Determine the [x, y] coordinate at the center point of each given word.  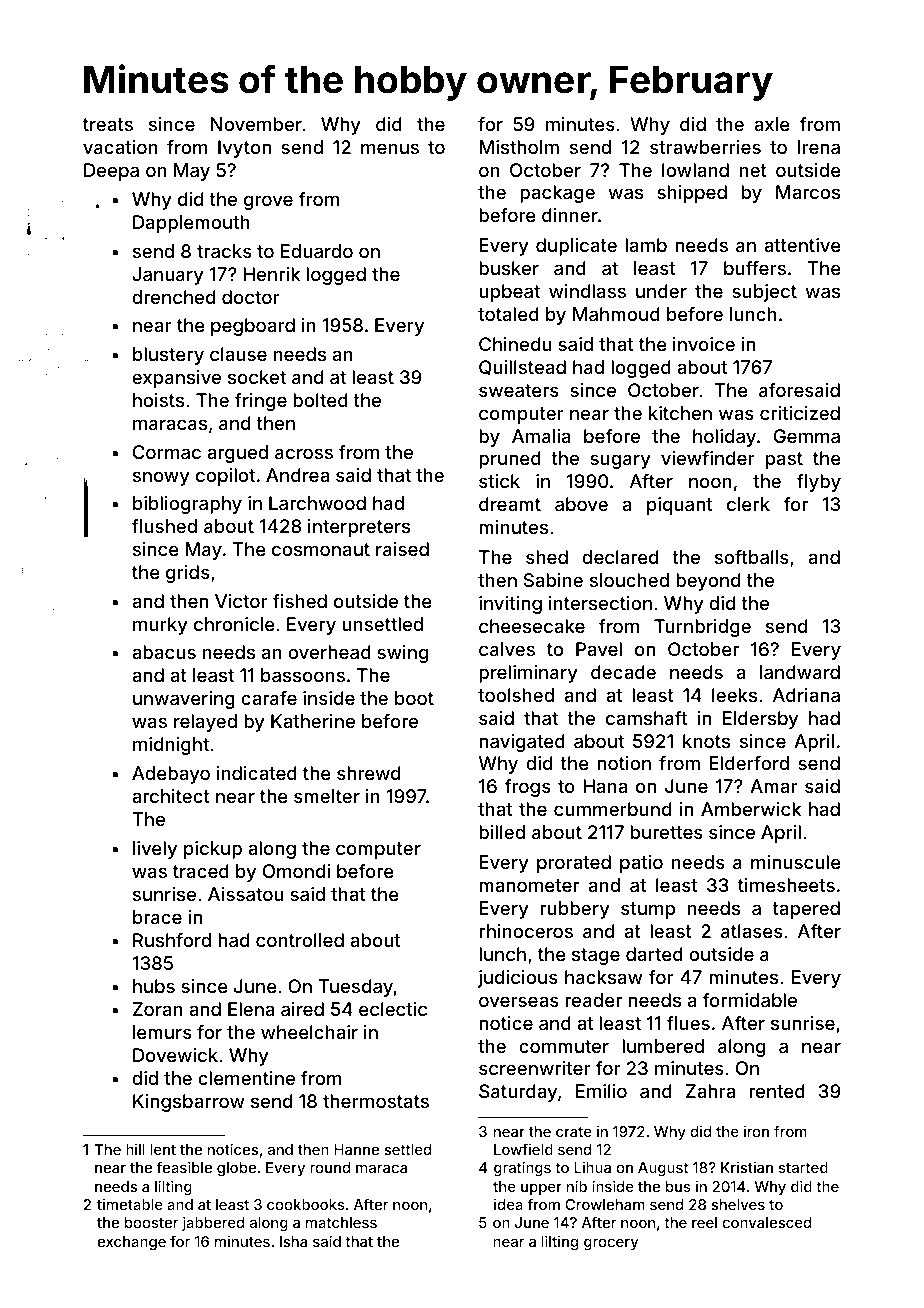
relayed [205, 723]
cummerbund [612, 809]
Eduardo [317, 251]
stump [648, 910]
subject [764, 293]
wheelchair [309, 1032]
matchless [341, 1222]
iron [756, 1131]
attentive [802, 245]
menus [390, 148]
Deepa [111, 172]
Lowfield [523, 1149]
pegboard [253, 327]
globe [236, 1169]
